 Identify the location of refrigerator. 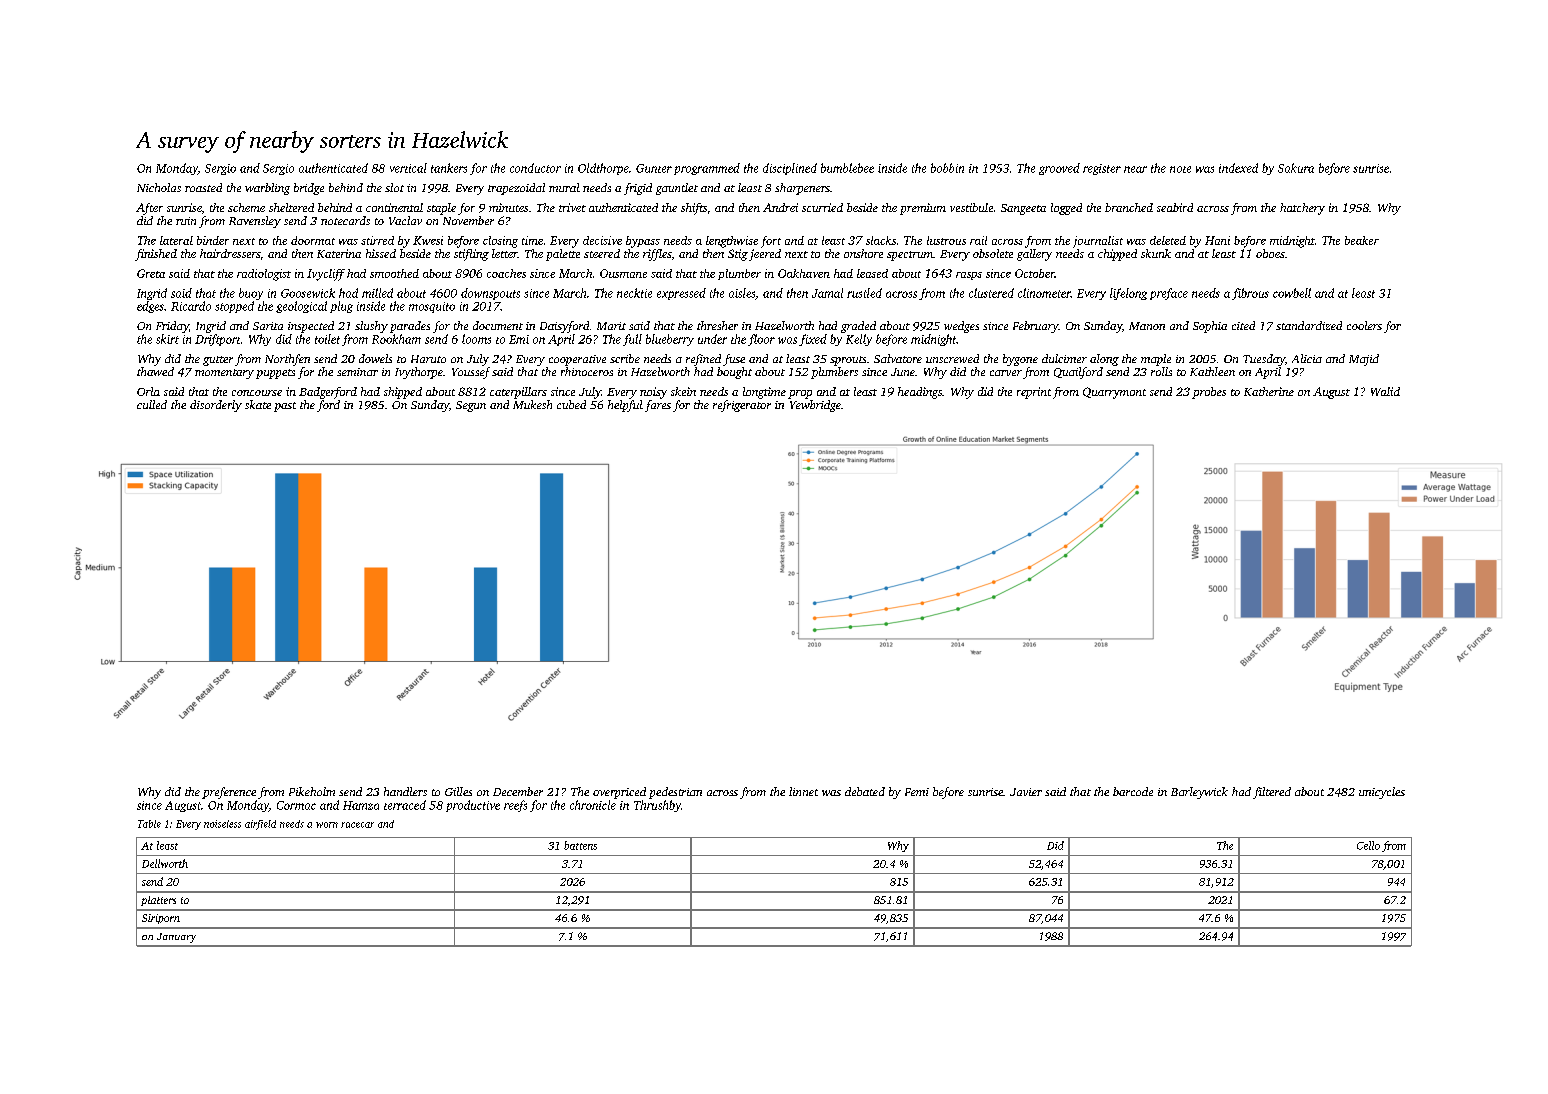
(742, 406).
